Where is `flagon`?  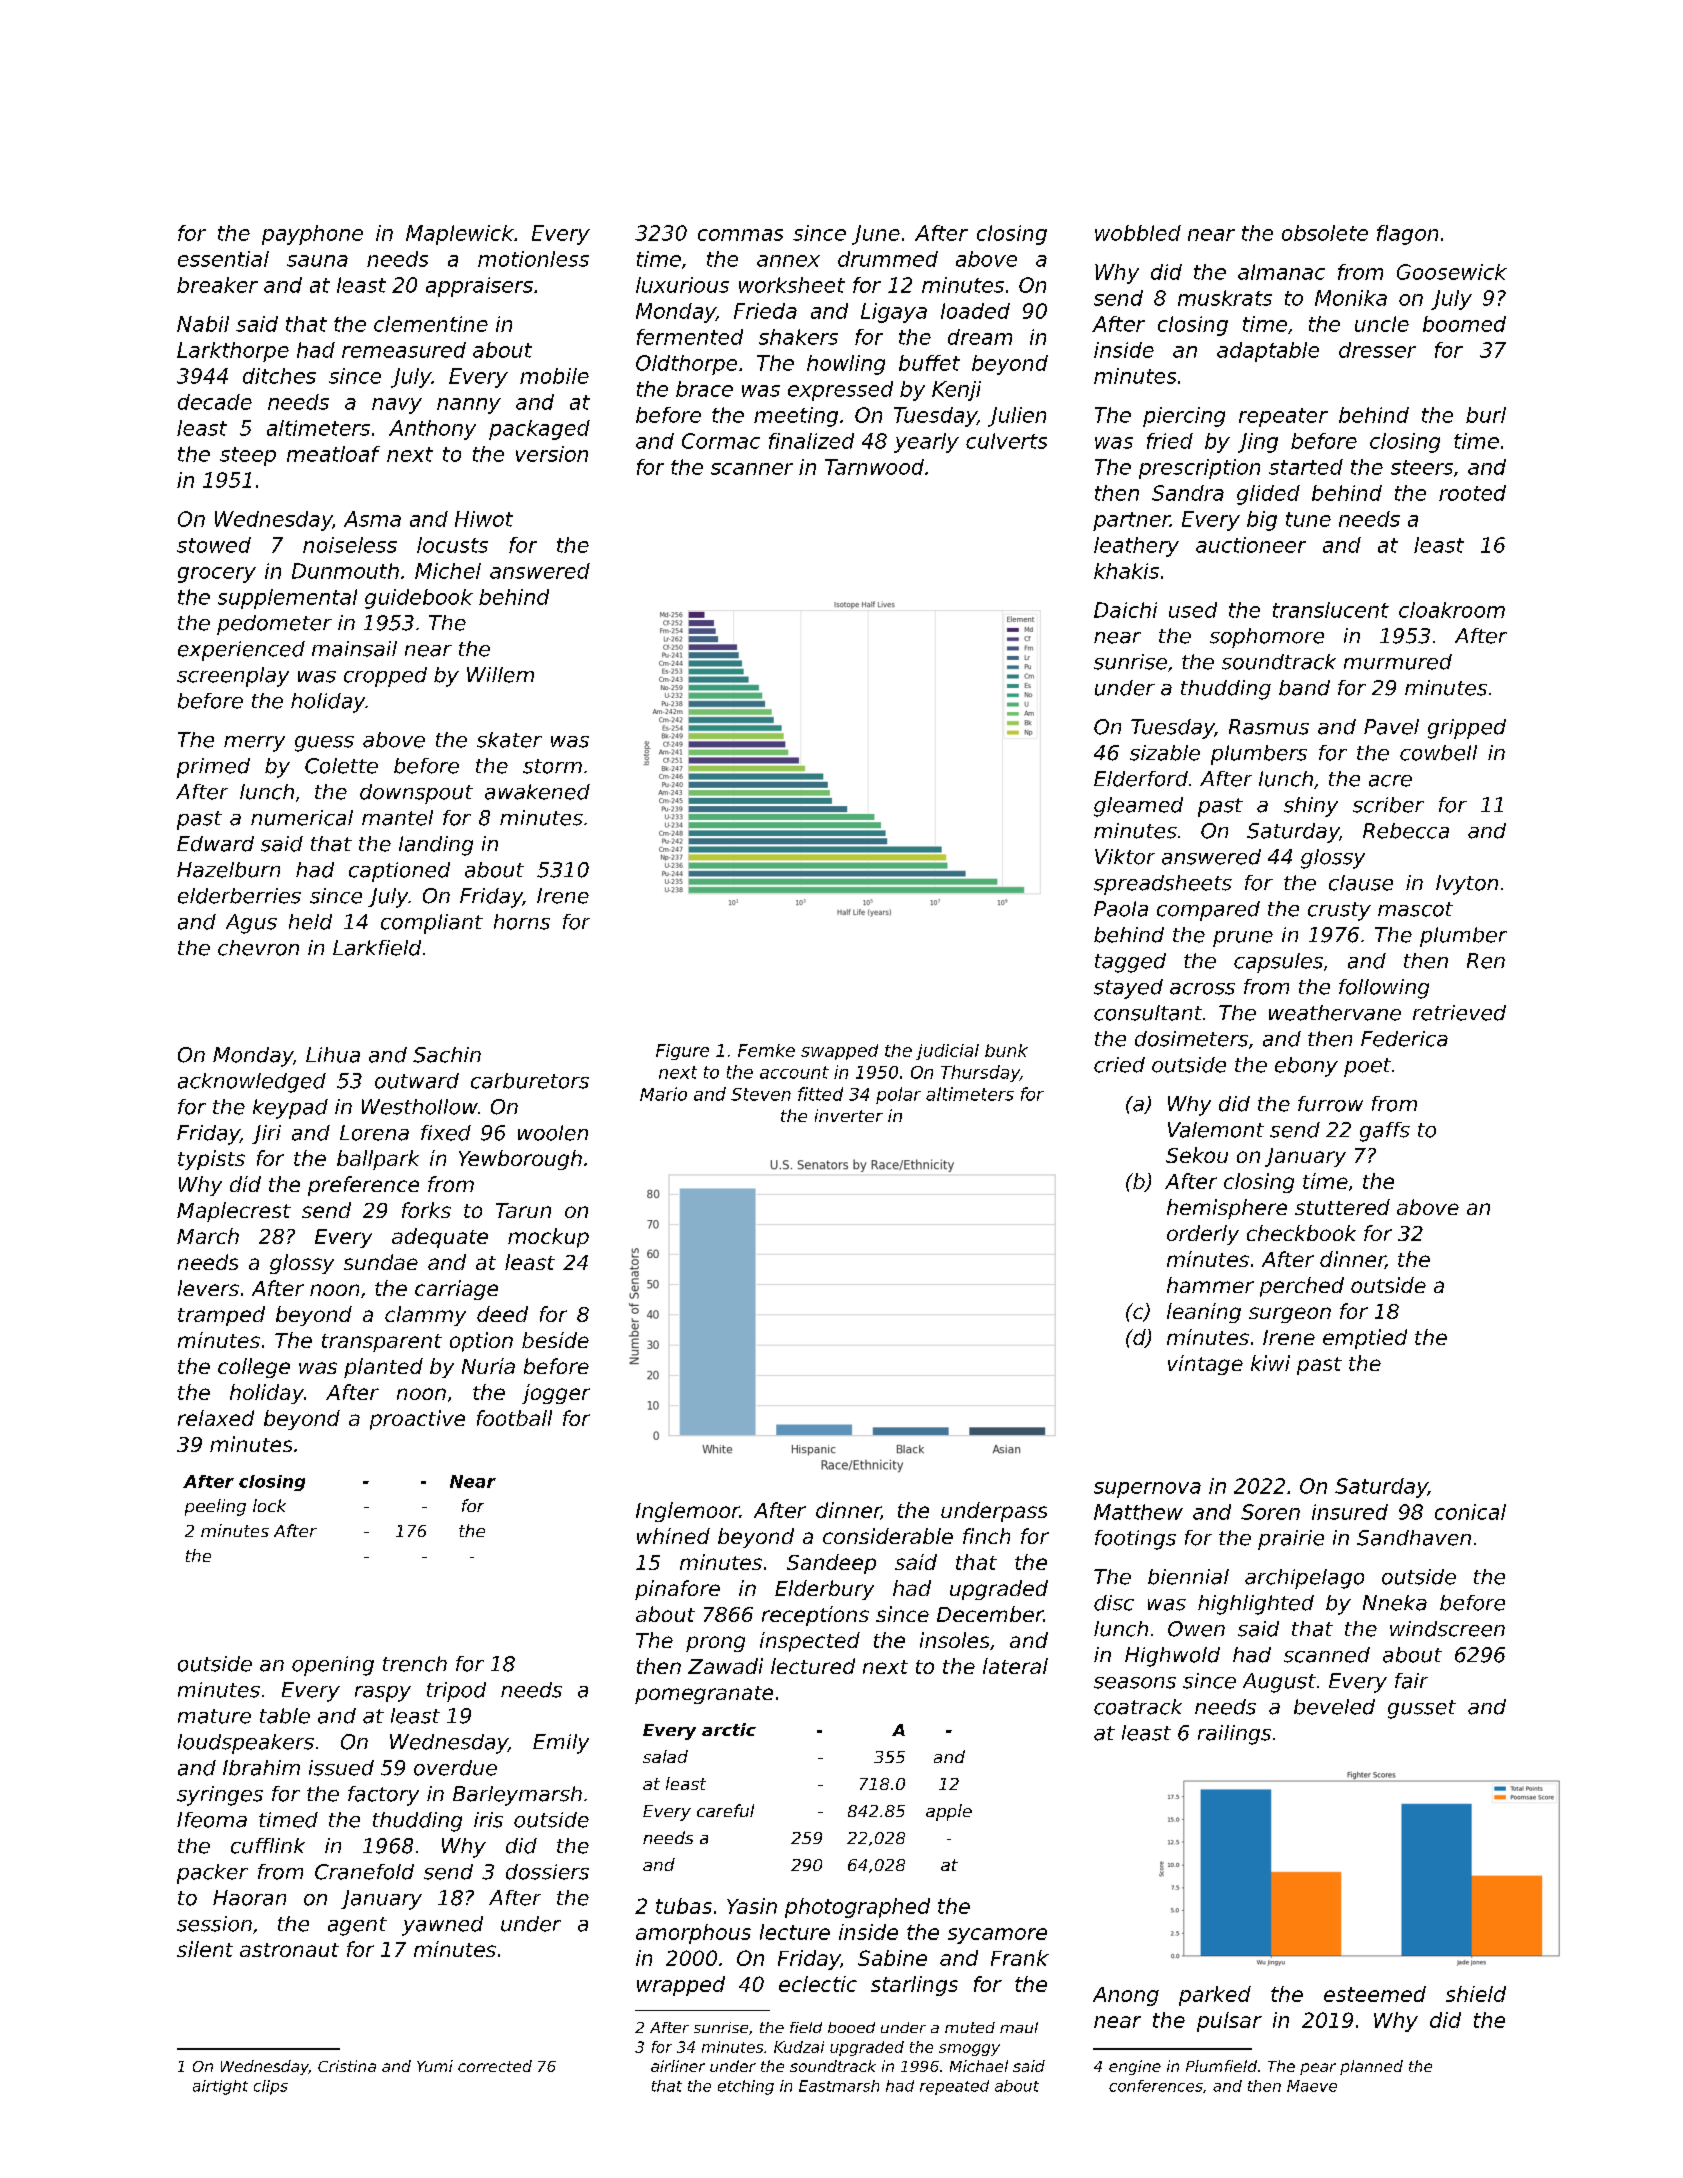 flagon is located at coordinates (1407, 235).
